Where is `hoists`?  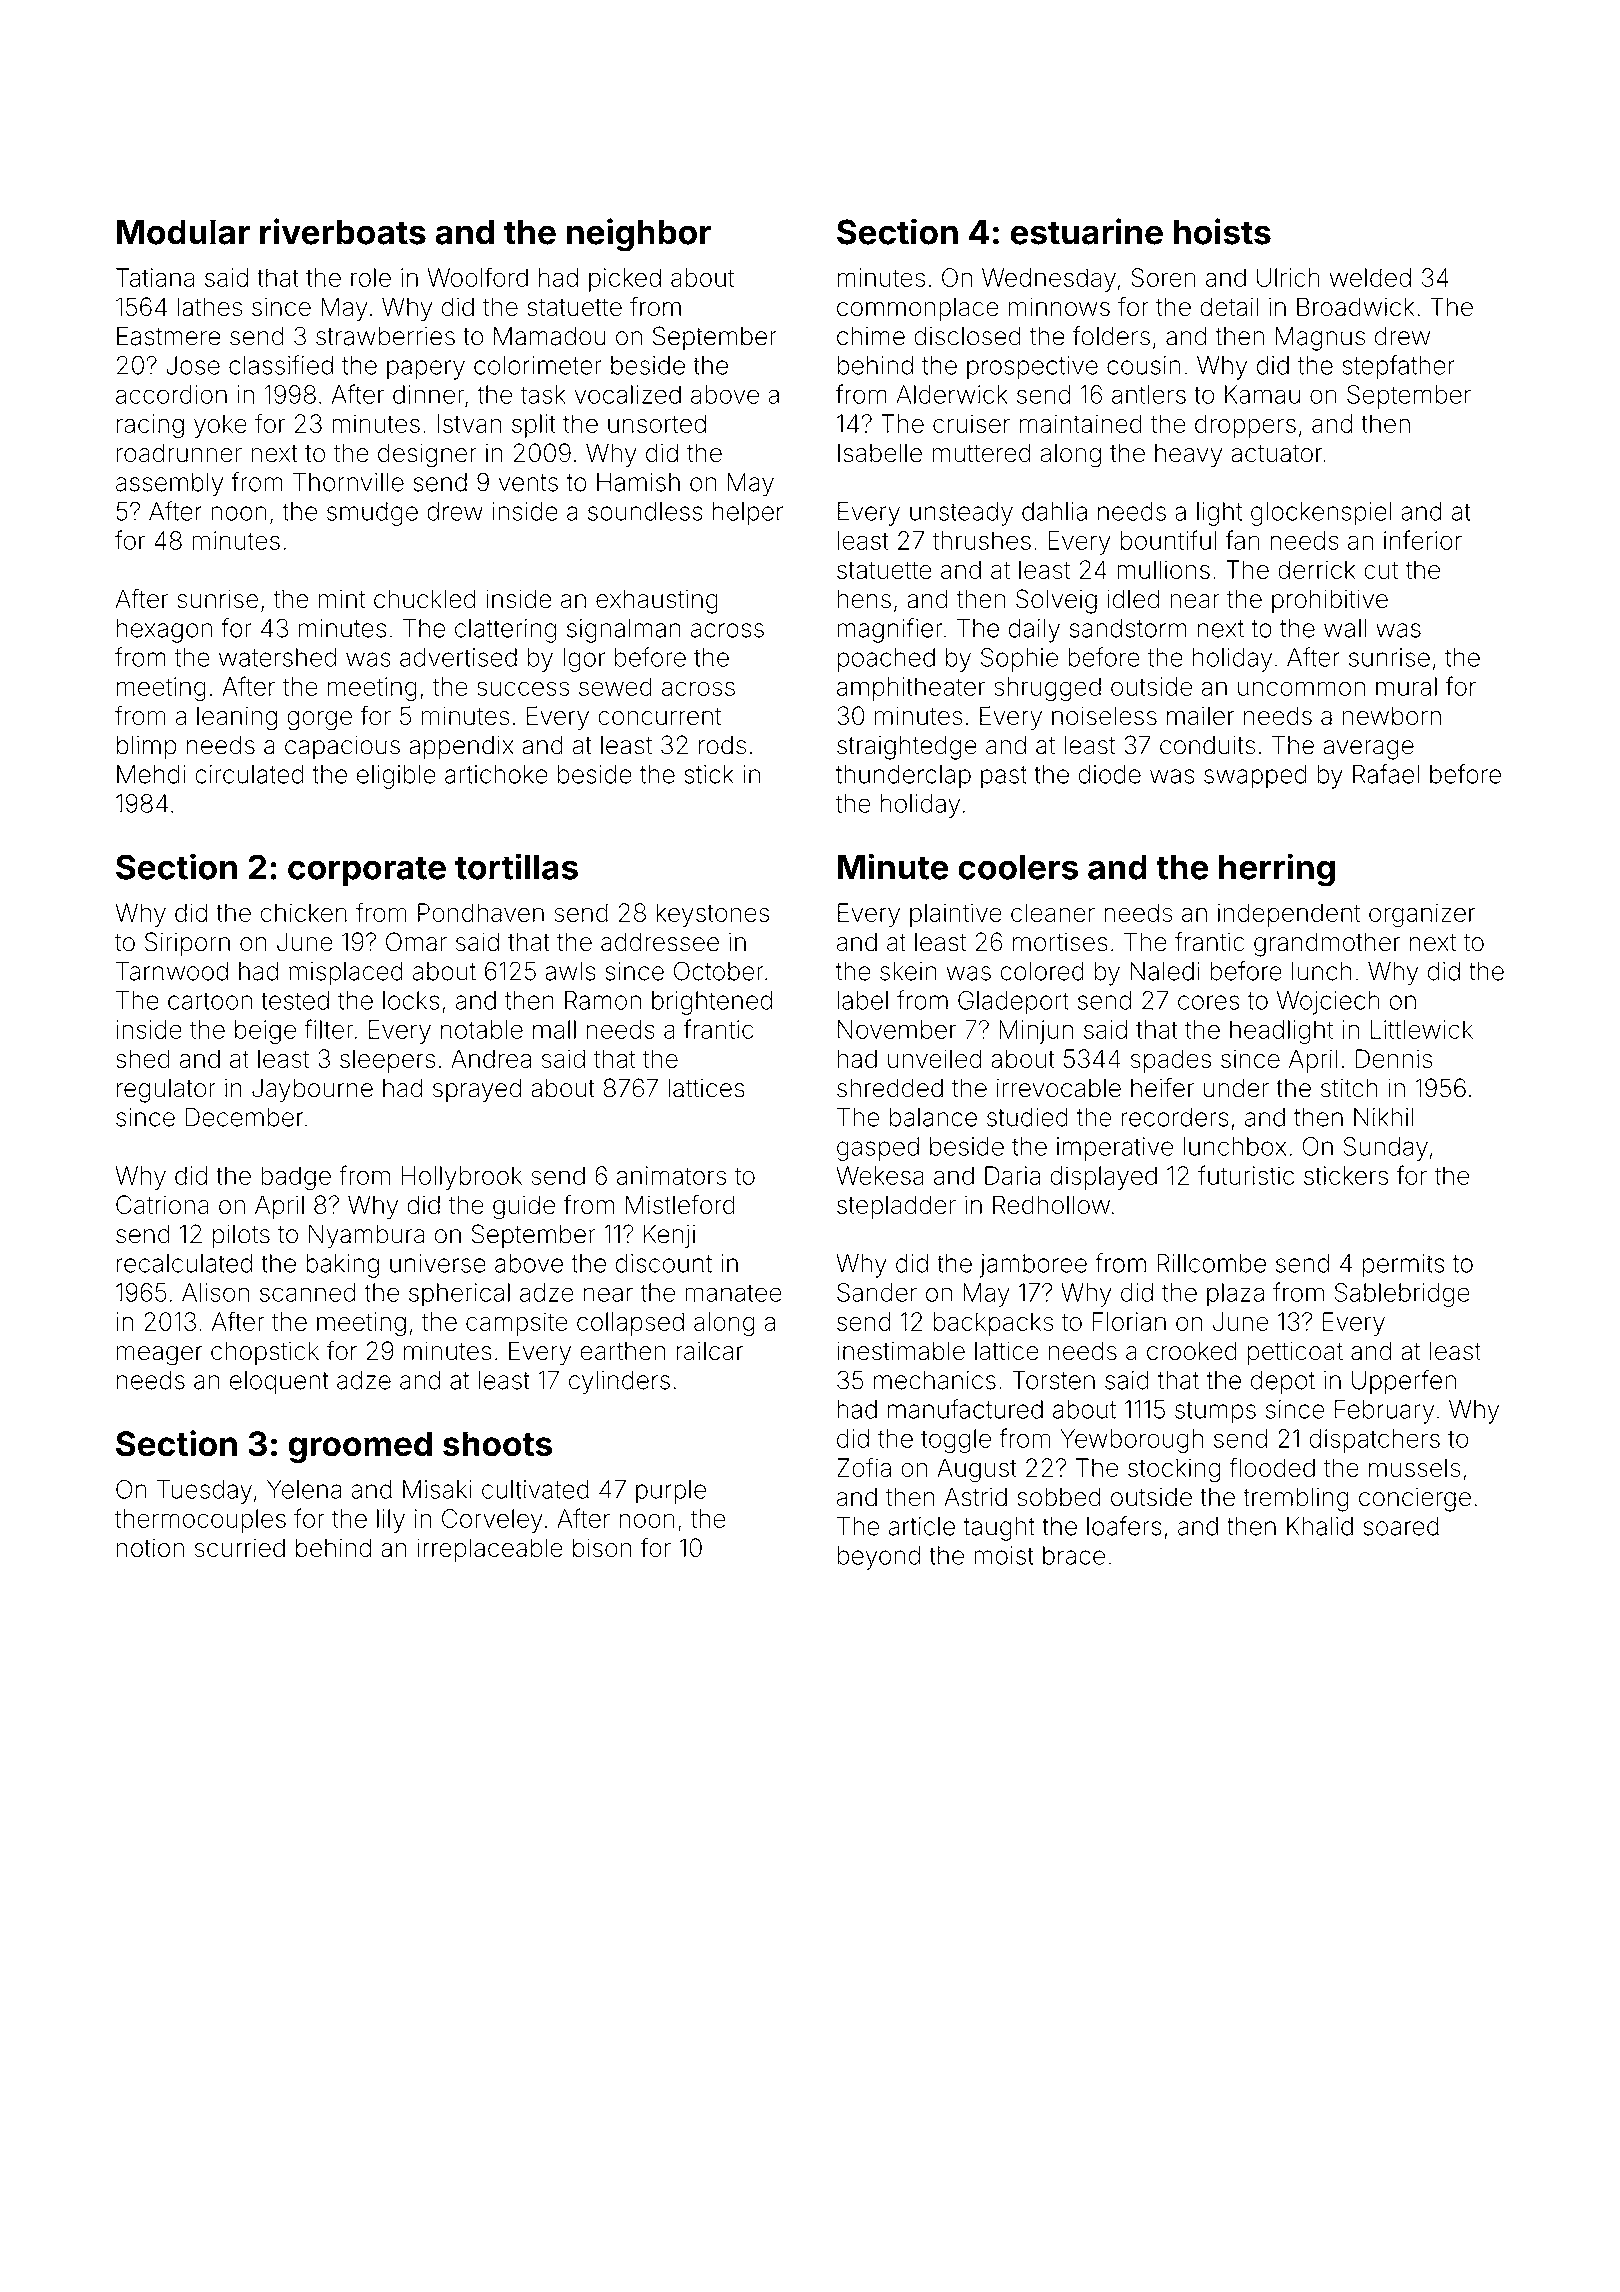 hoists is located at coordinates (1222, 231).
